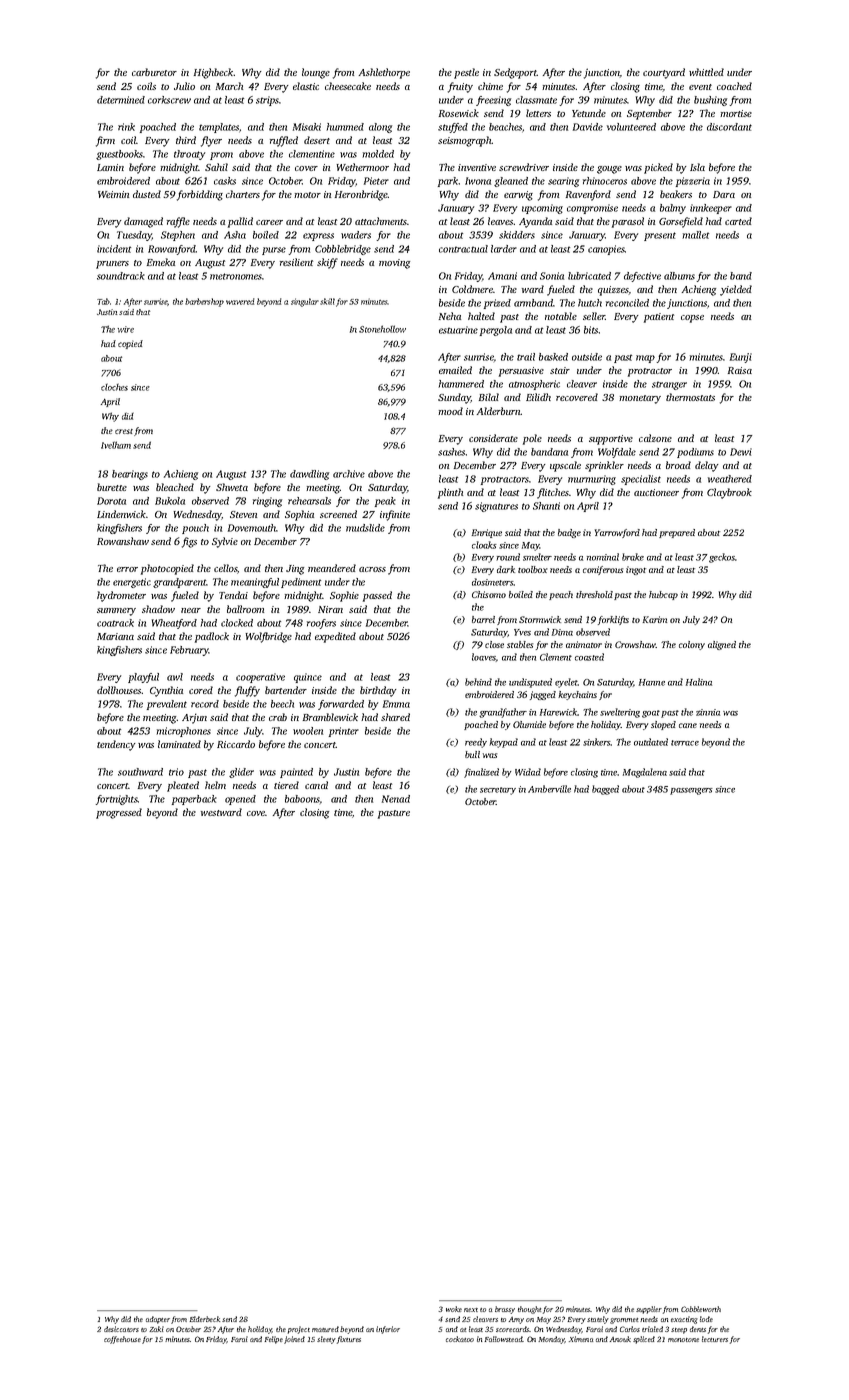  What do you see at coordinates (549, 789) in the screenshot?
I see `Amberville` at bounding box center [549, 789].
